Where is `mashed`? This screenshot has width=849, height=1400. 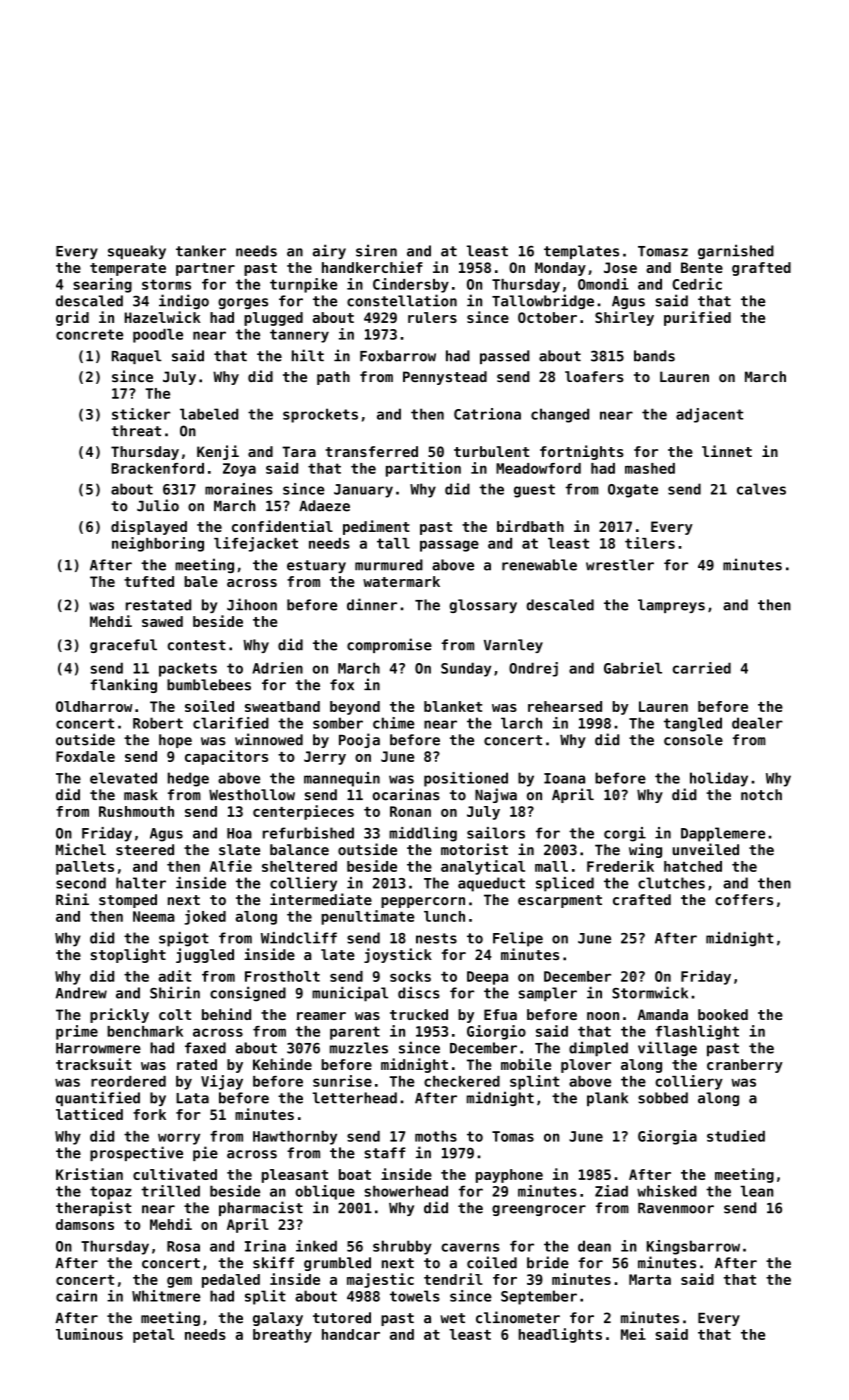 mashed is located at coordinates (650, 468).
